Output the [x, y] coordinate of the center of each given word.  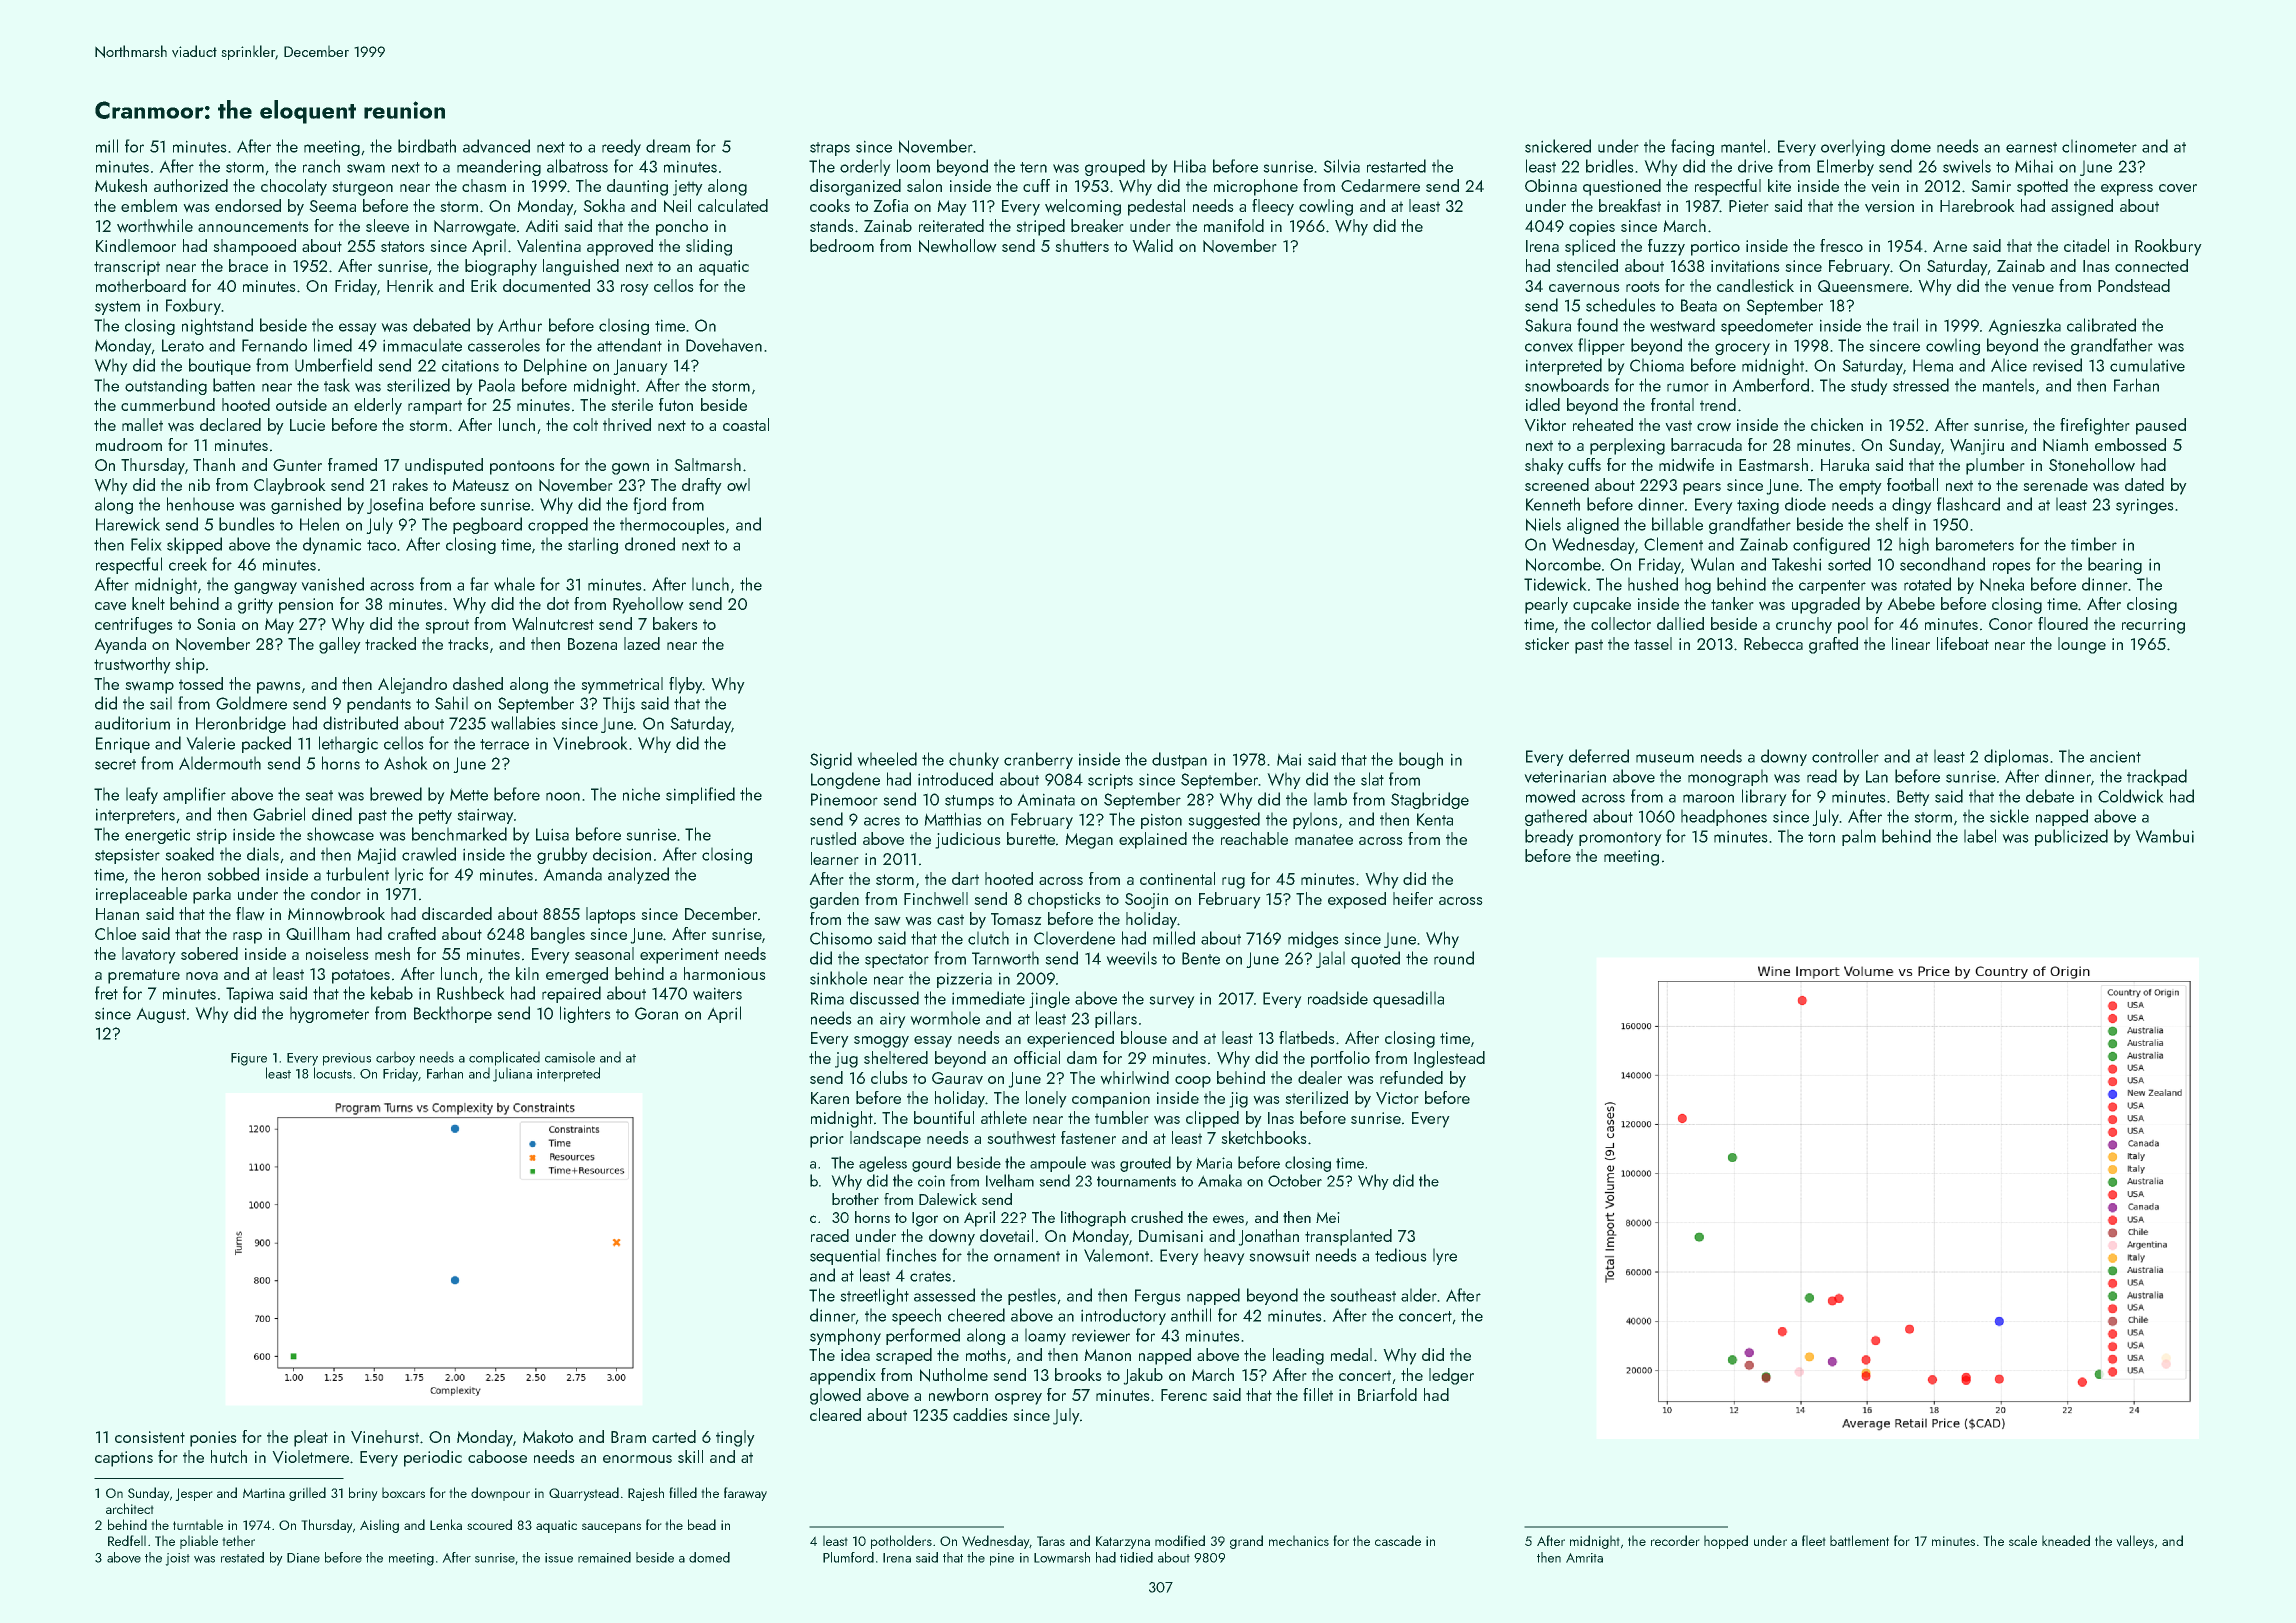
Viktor [1545, 425]
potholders [901, 1542]
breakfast [1630, 205]
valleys [2135, 1542]
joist [177, 1559]
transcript [127, 268]
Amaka [1220, 1180]
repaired [571, 994]
